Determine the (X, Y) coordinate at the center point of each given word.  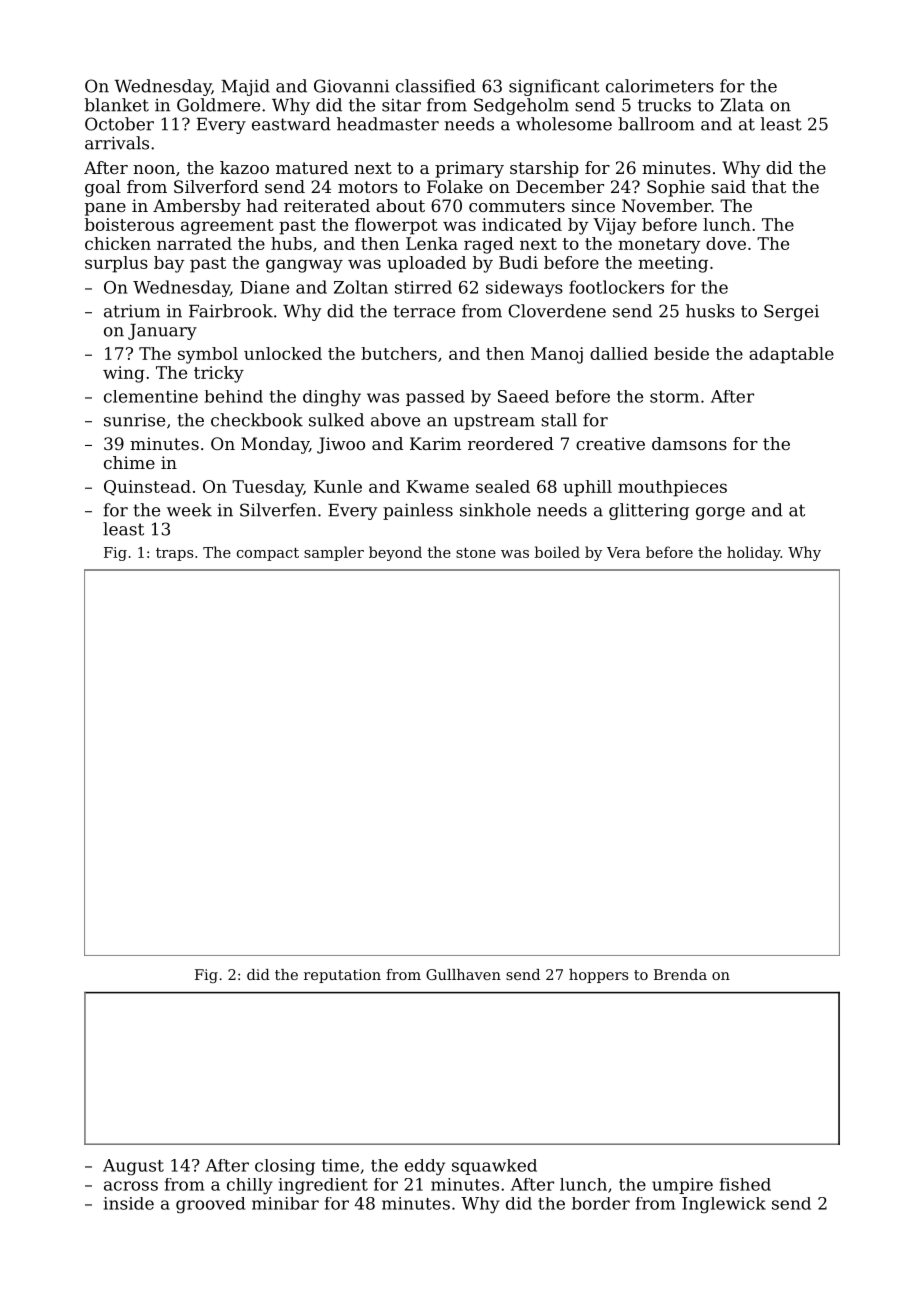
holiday (754, 553)
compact (268, 554)
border (601, 1203)
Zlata (742, 105)
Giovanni (351, 86)
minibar (285, 1203)
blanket (117, 105)
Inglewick (724, 1205)
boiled (557, 552)
